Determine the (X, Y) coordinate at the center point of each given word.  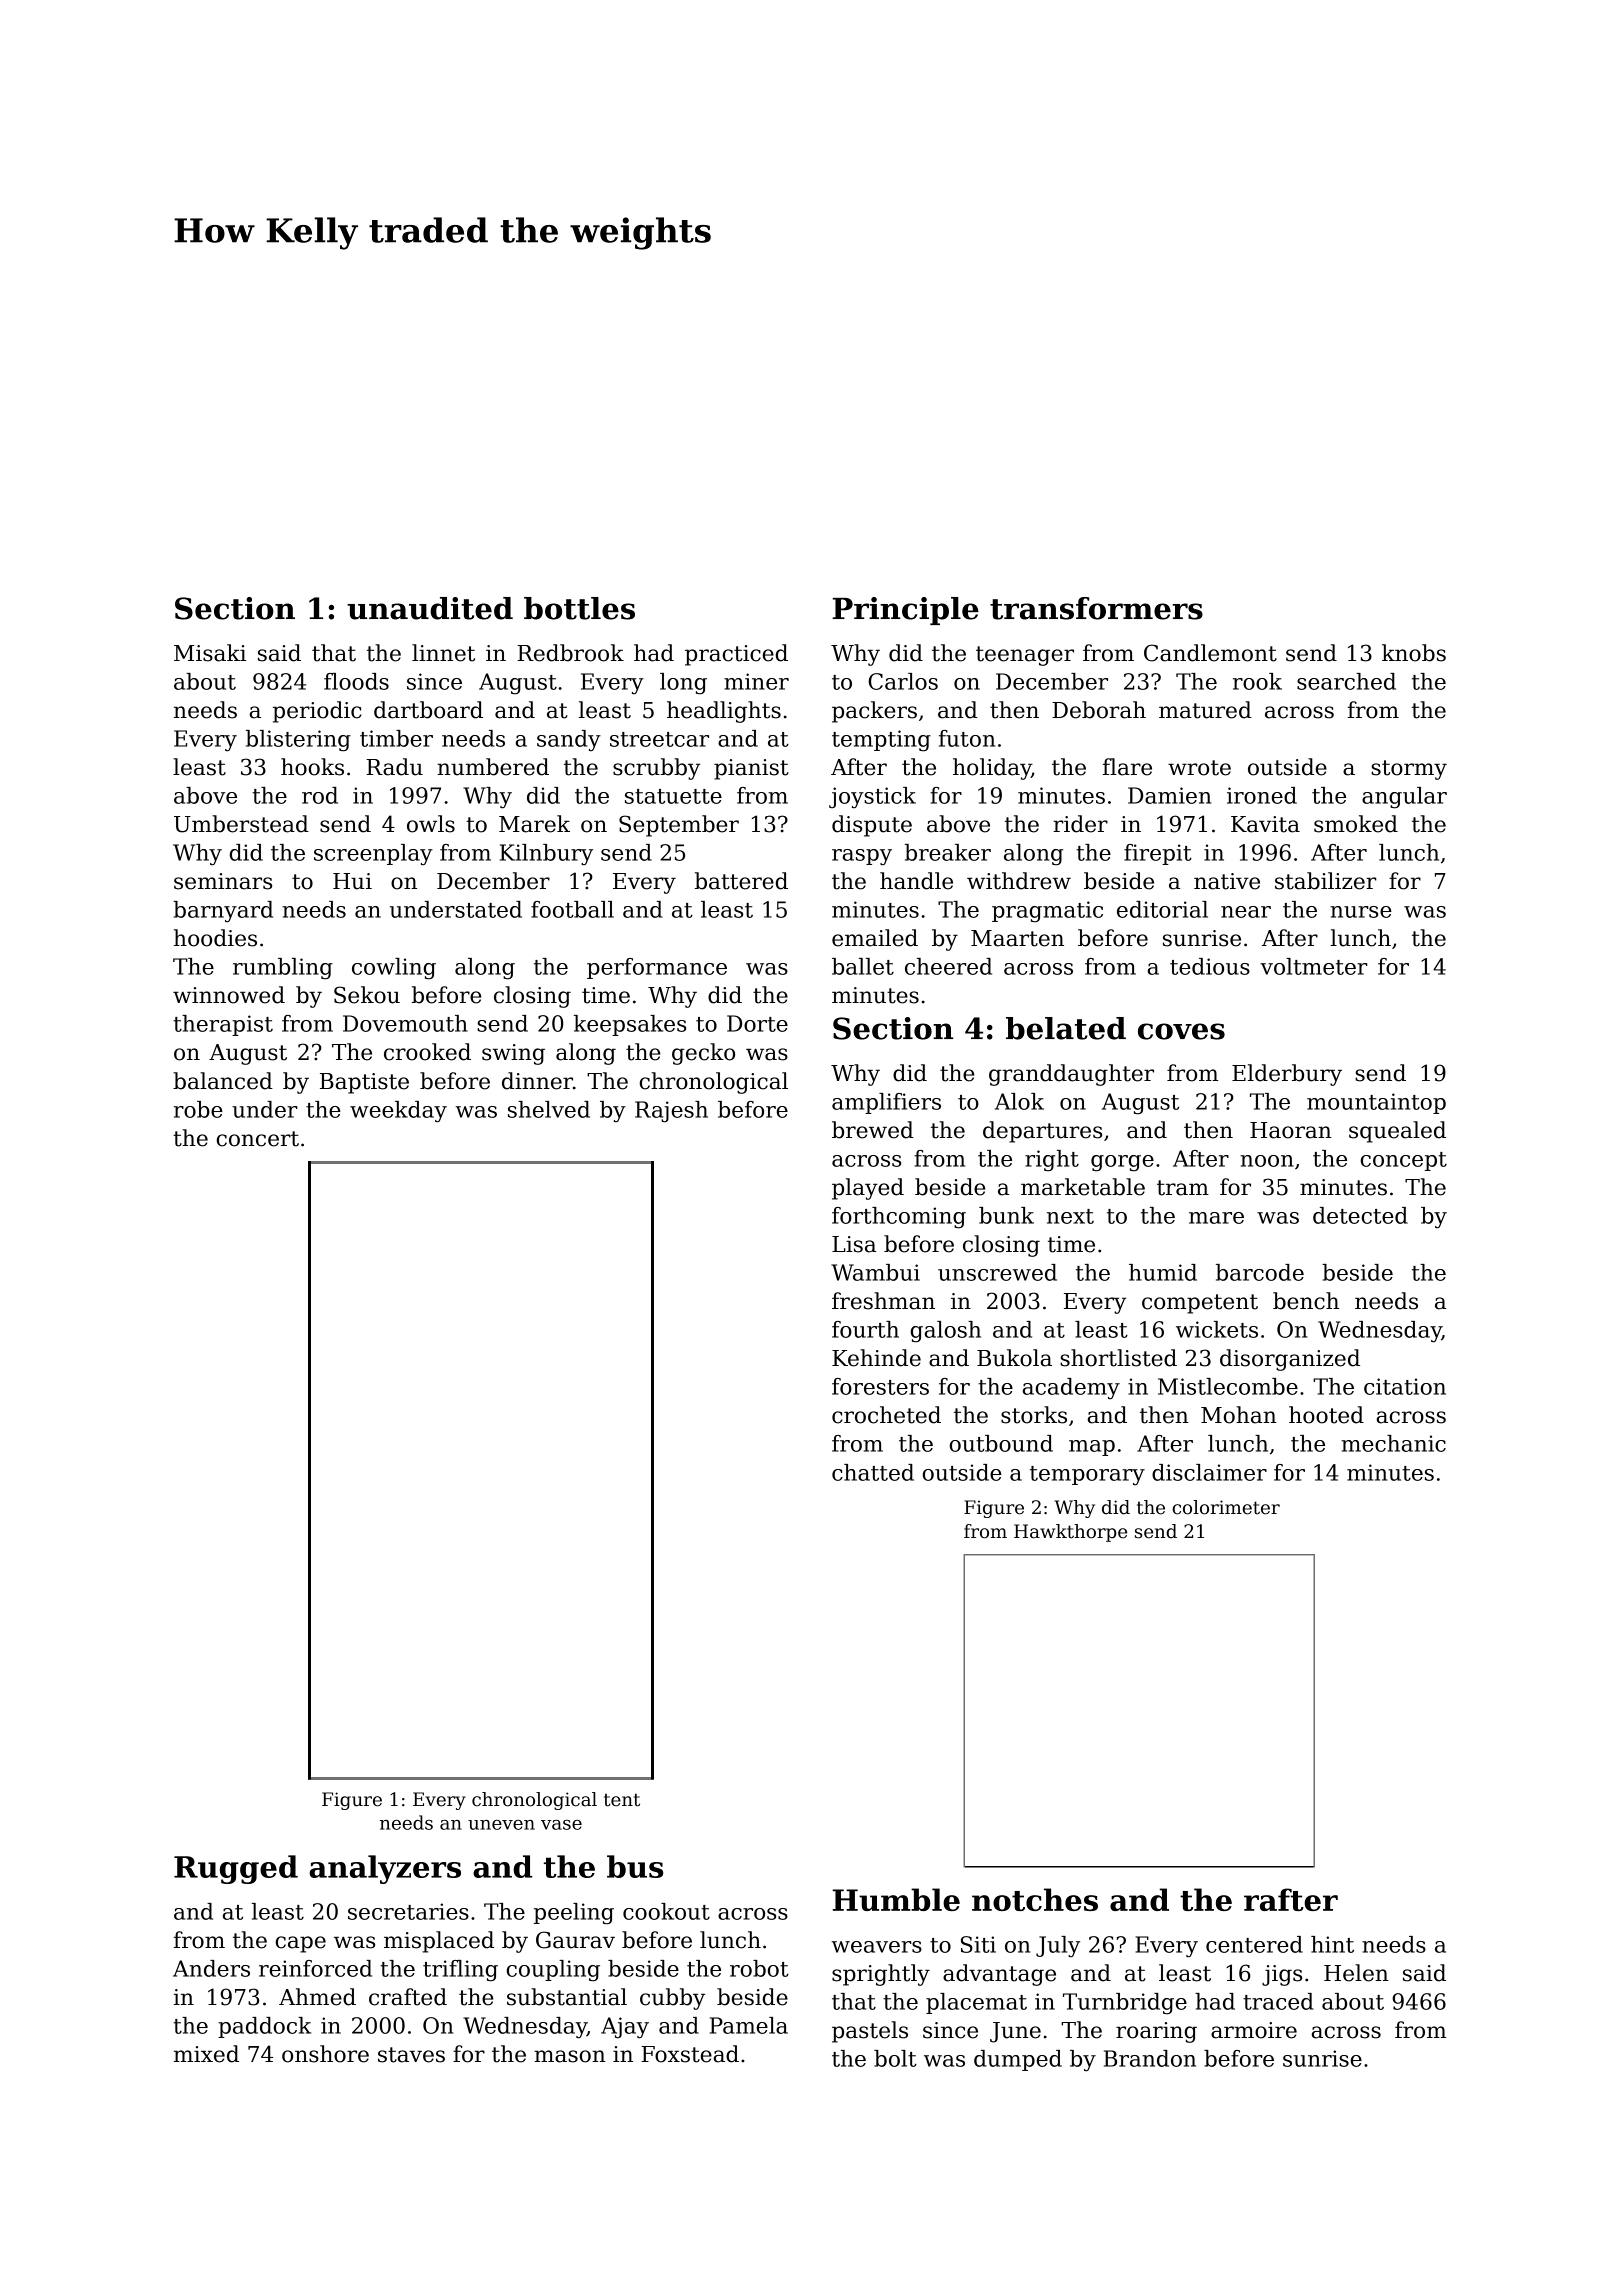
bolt (895, 2058)
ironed (1262, 795)
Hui (352, 881)
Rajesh (671, 1112)
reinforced (315, 1968)
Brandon (1150, 2058)
